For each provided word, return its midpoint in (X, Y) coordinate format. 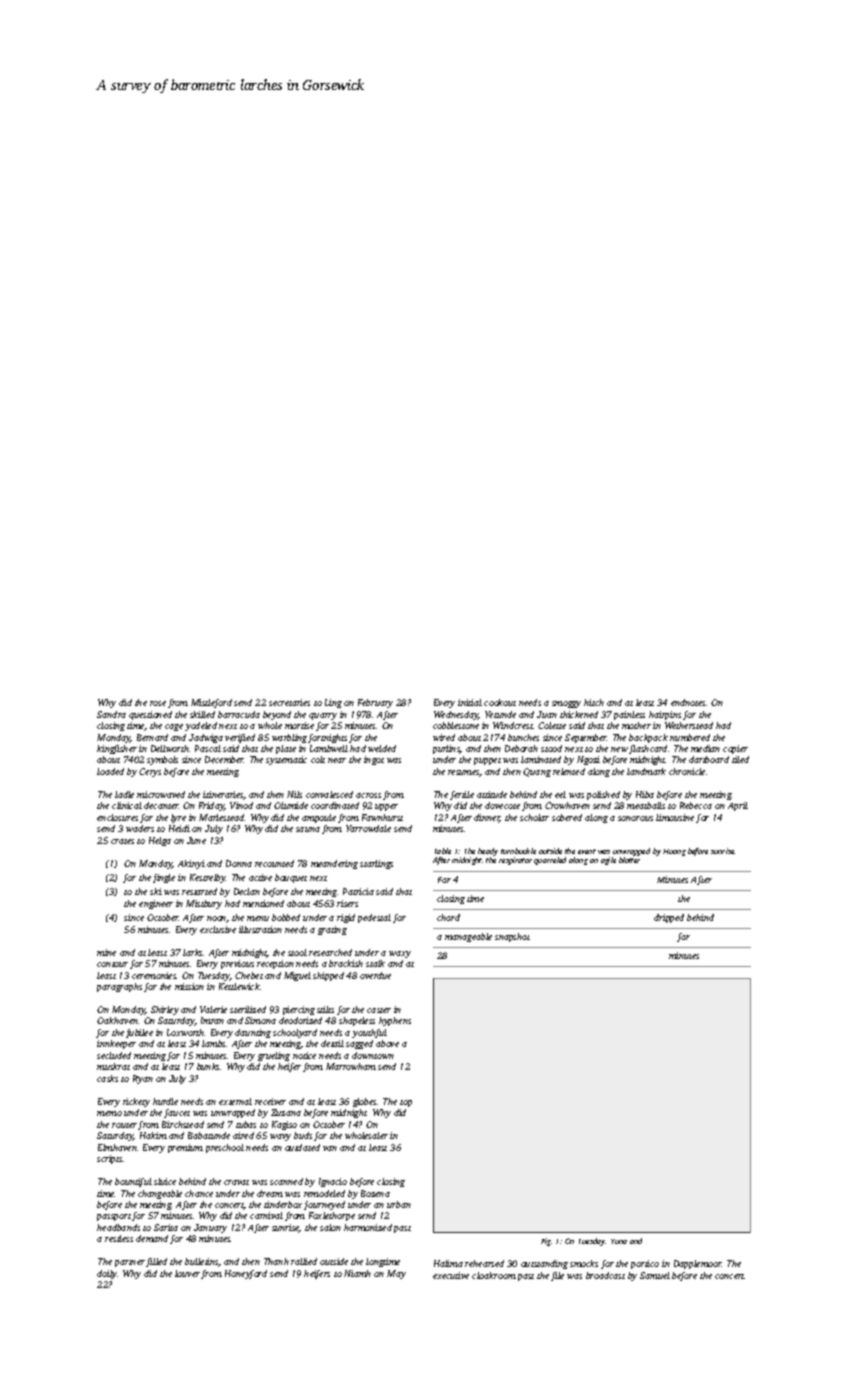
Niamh (357, 1273)
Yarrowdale (368, 828)
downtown (373, 1055)
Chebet (249, 975)
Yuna (619, 1241)
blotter (629, 860)
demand (152, 1238)
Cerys (150, 772)
